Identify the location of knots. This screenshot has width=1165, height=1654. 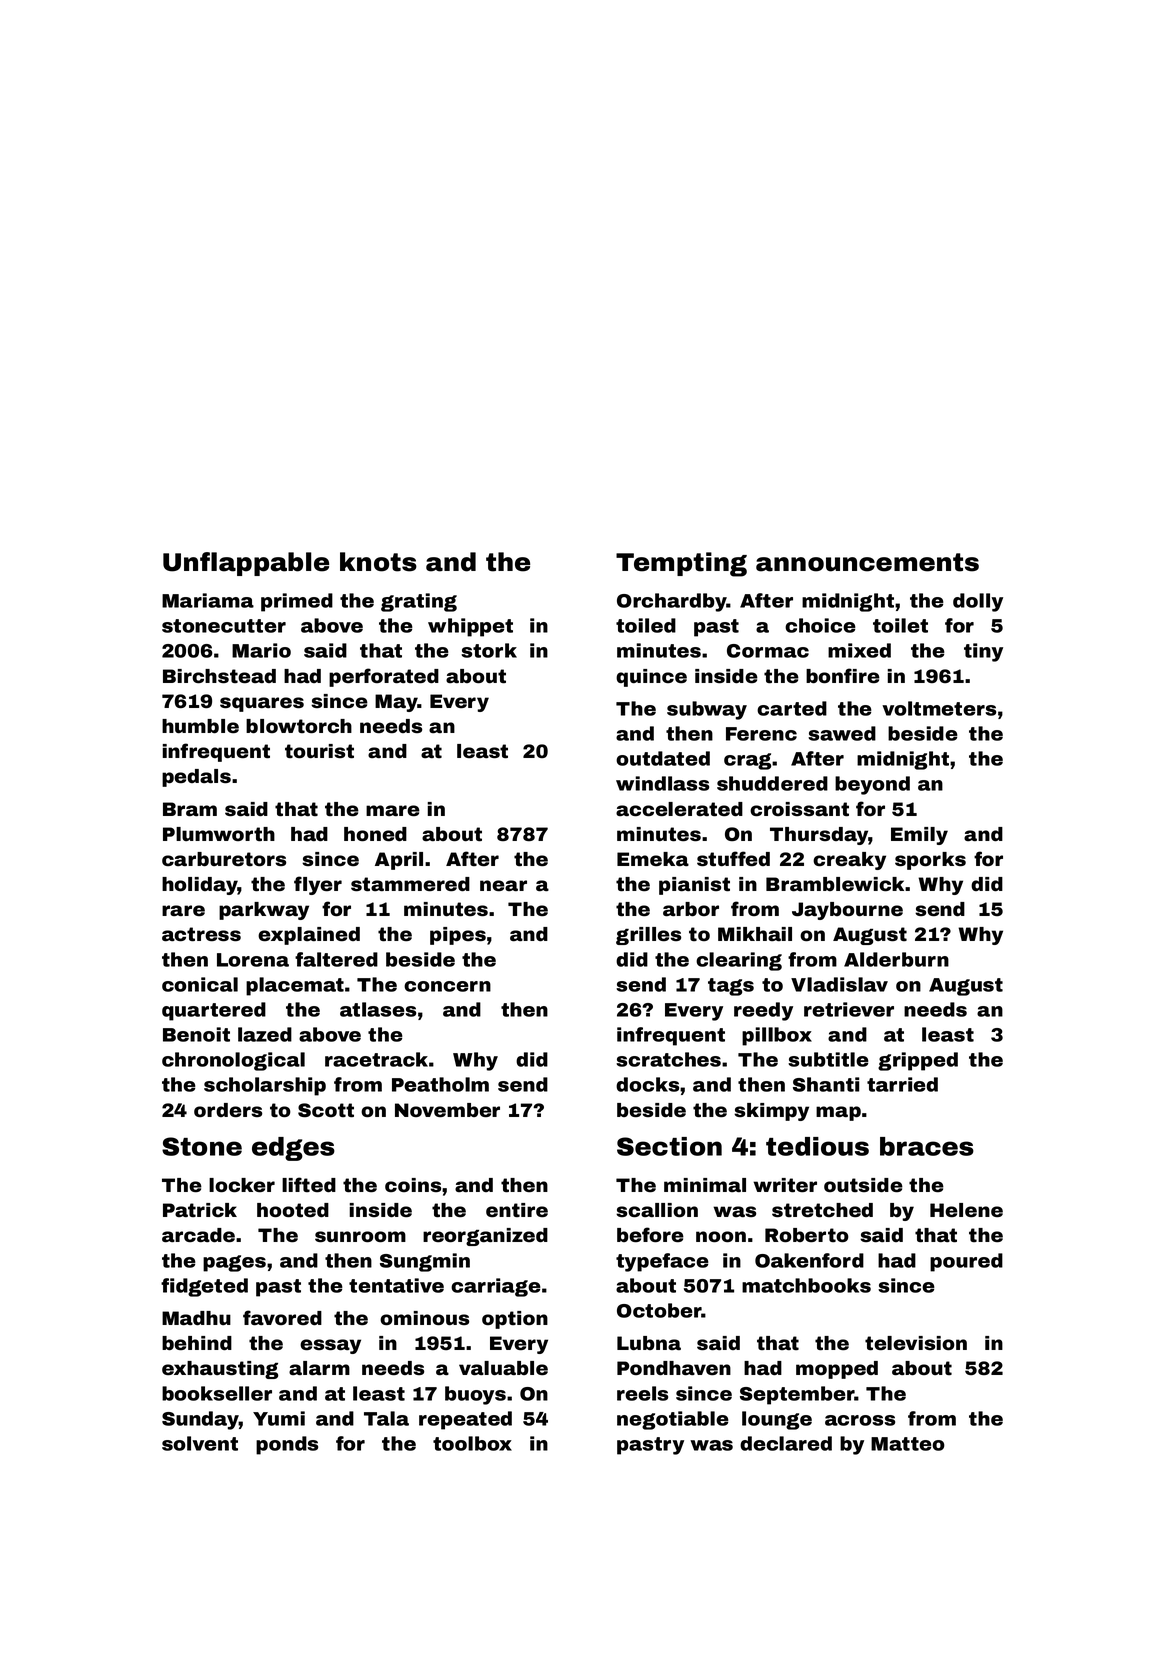
(378, 562).
